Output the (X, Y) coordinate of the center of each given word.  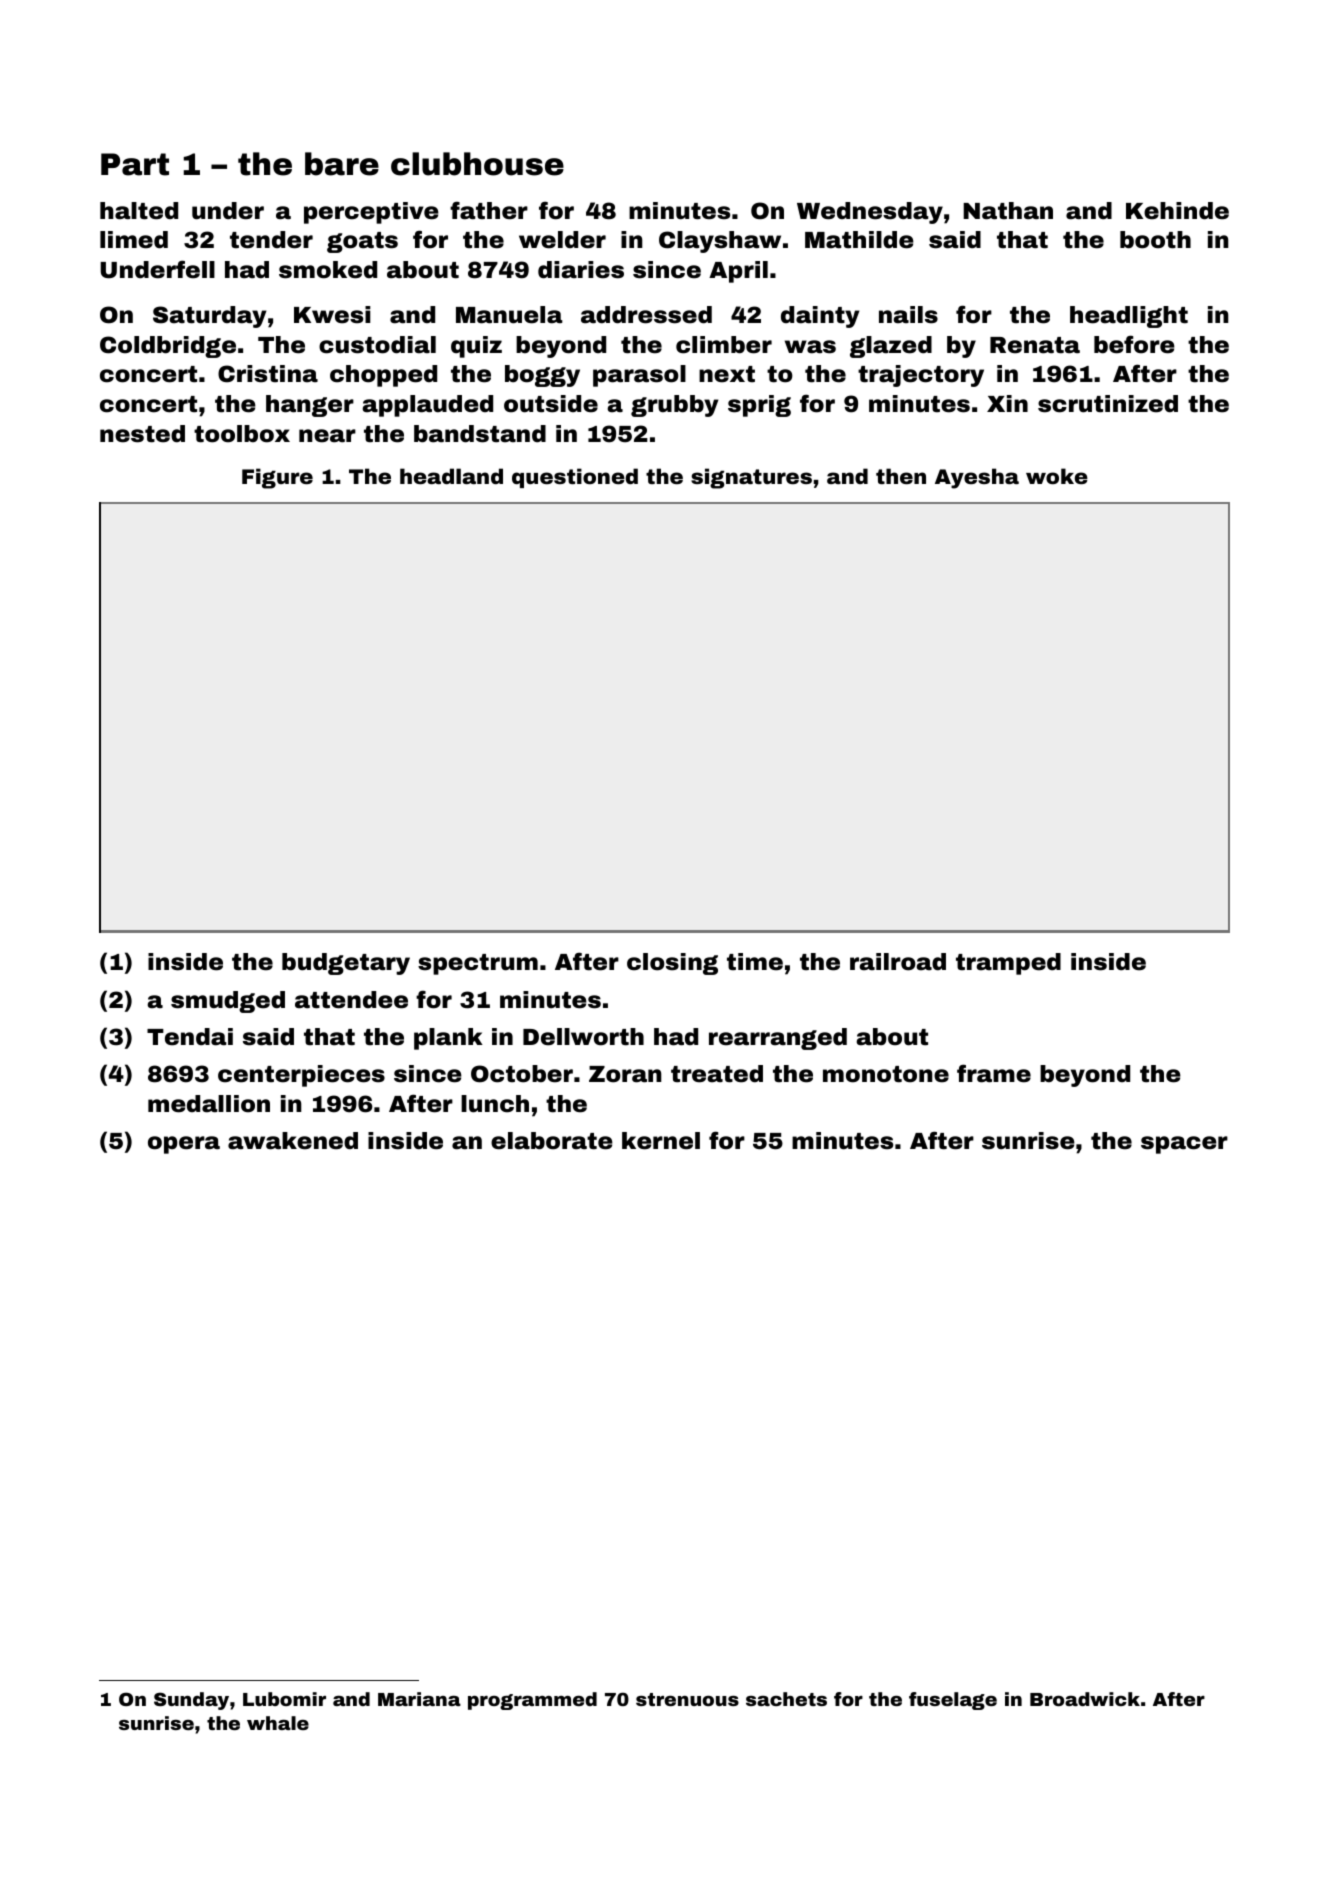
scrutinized (1108, 404)
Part (135, 164)
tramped (1008, 964)
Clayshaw (720, 242)
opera (184, 1145)
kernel (661, 1141)
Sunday (191, 1701)
